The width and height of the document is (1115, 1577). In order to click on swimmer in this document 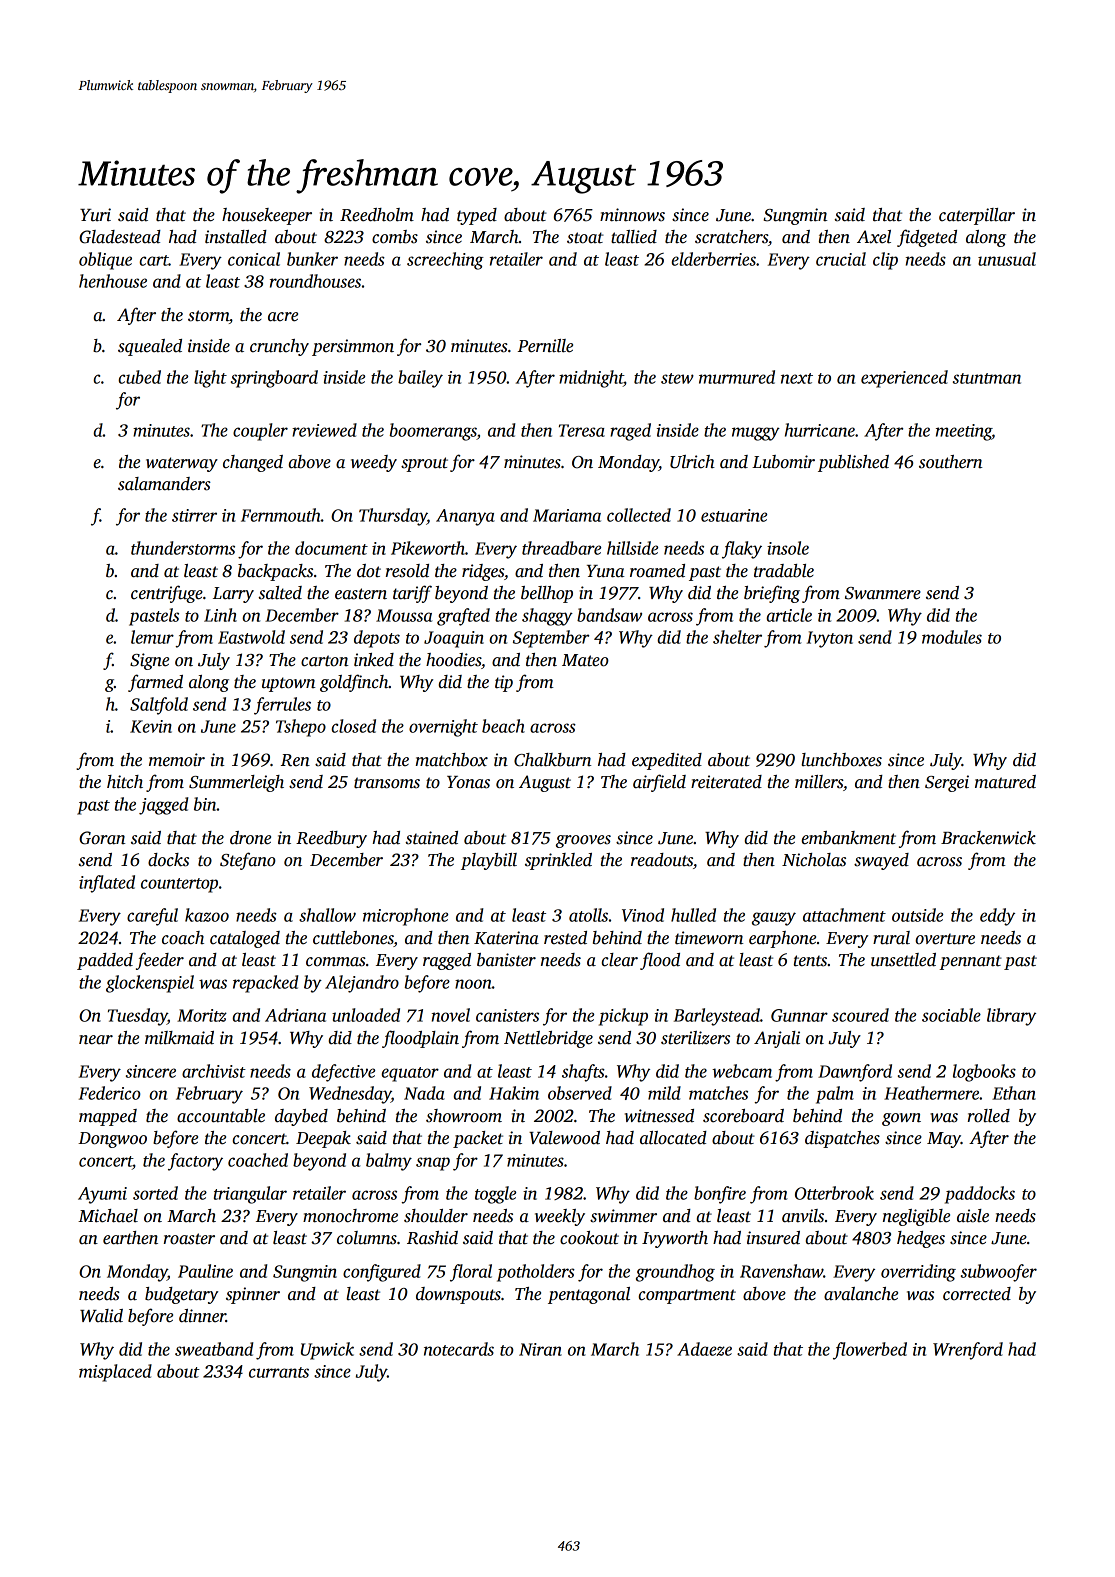, I will do `click(623, 1216)`.
